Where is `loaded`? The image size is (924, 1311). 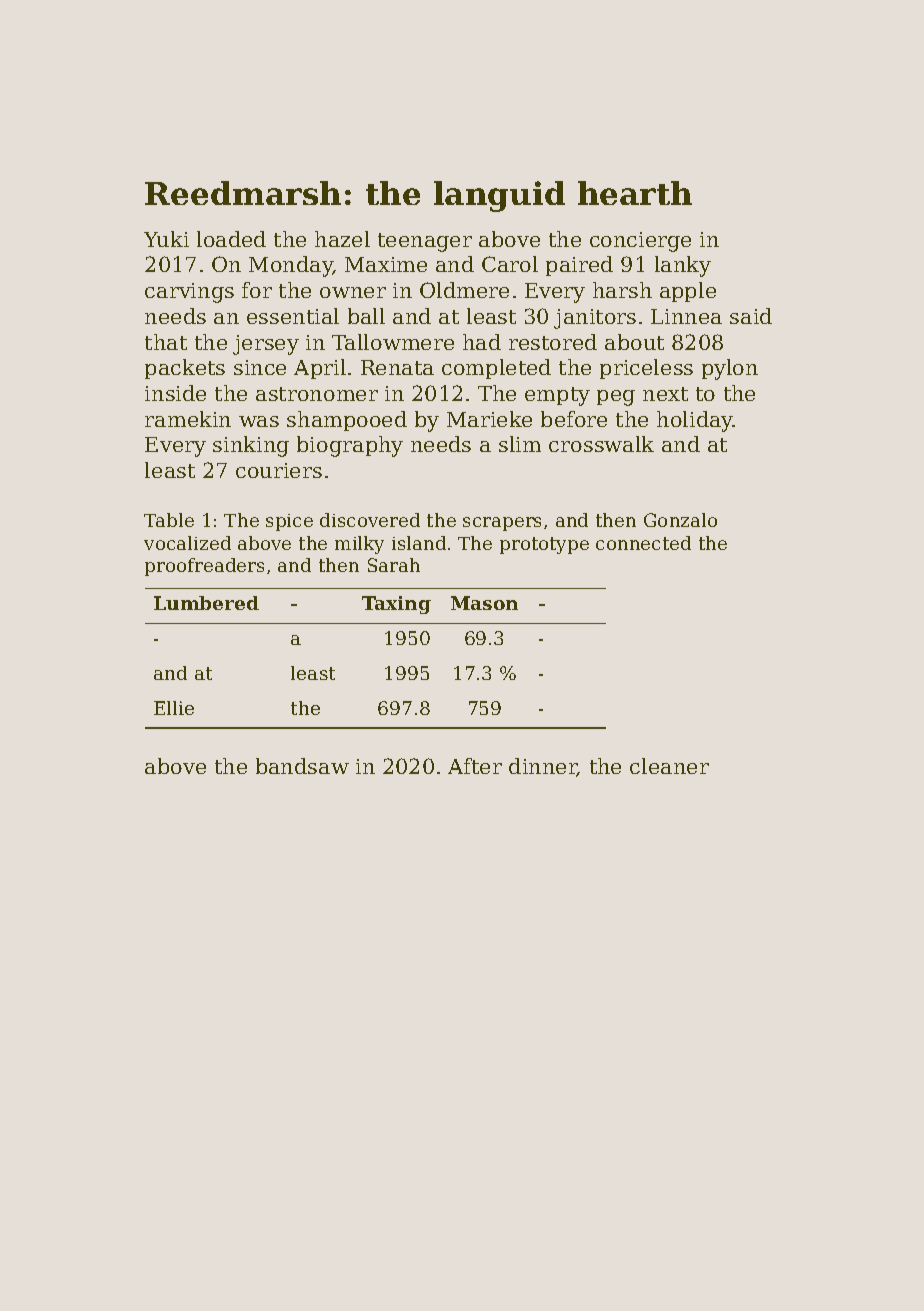
loaded is located at coordinates (231, 239).
